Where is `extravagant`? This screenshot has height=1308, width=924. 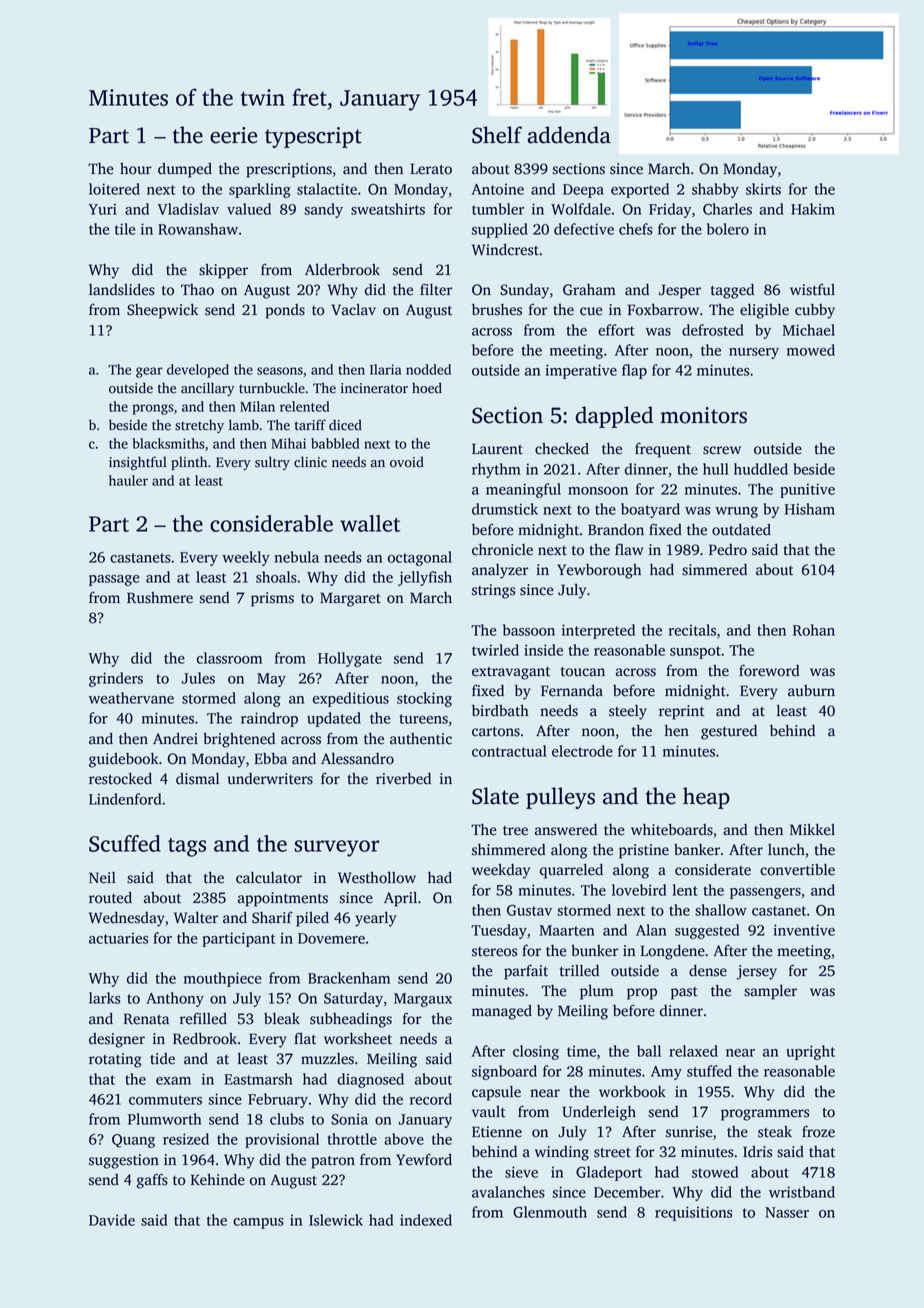 extravagant is located at coordinates (511, 673).
